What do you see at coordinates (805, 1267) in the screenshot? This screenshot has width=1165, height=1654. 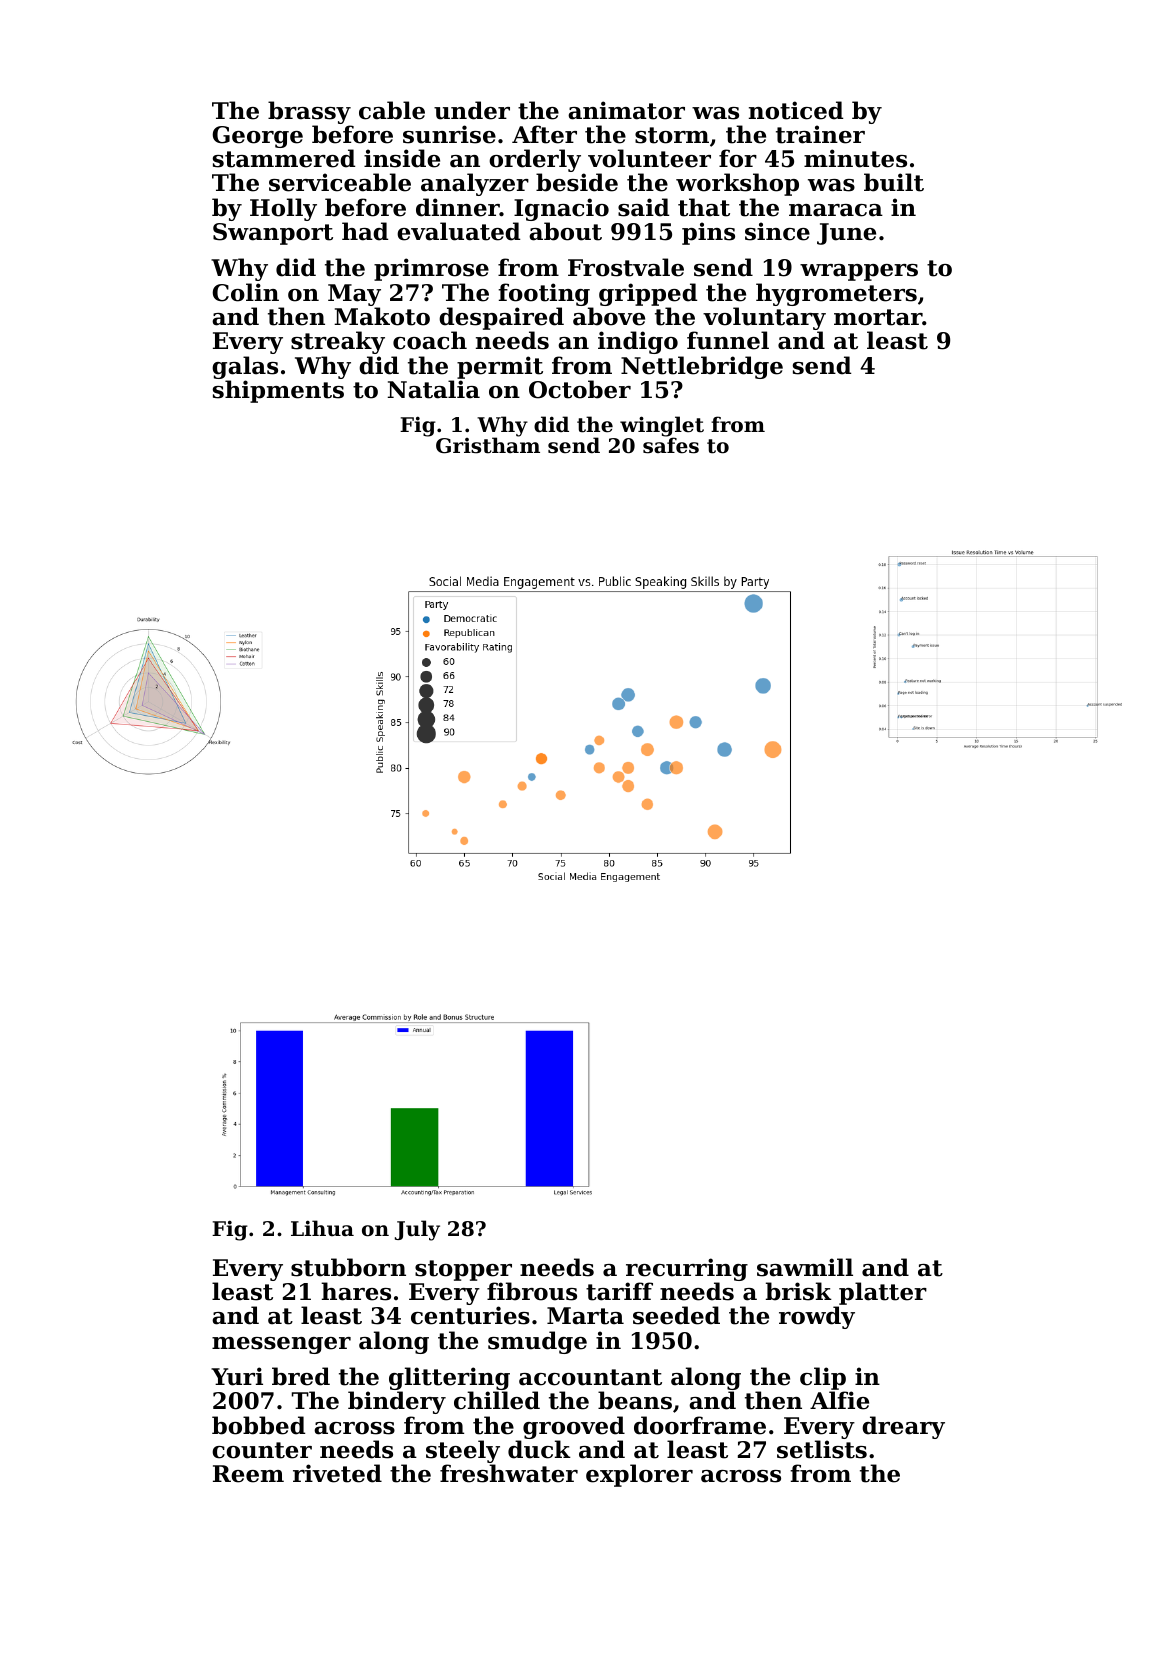 I see `sawmill` at bounding box center [805, 1267].
